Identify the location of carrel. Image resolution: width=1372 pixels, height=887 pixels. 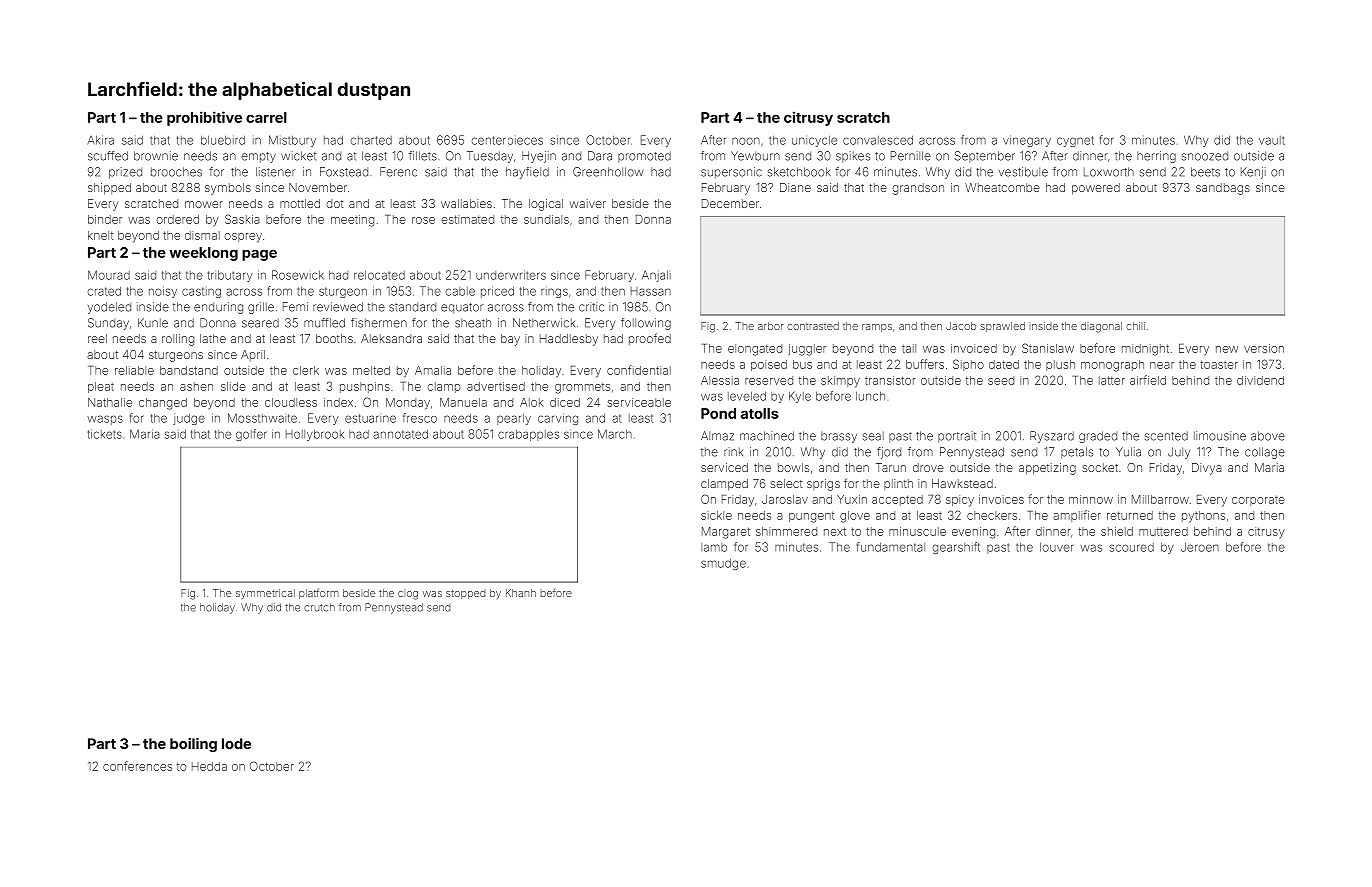
(266, 117).
